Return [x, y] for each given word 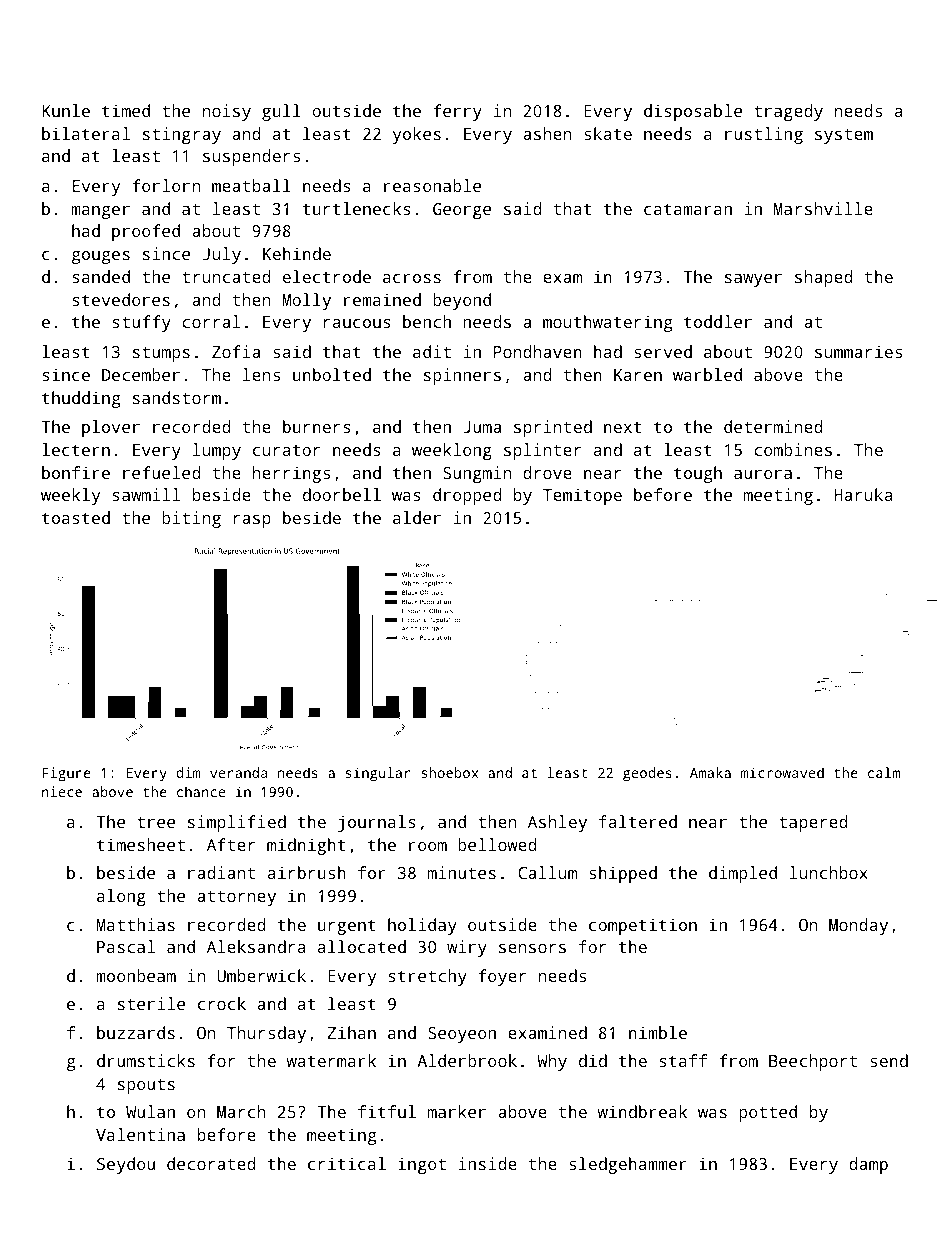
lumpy [217, 451]
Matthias [136, 924]
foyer [502, 977]
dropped [467, 496]
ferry [457, 112]
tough [698, 474]
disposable [693, 112]
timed [126, 110]
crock [222, 1003]
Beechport [813, 1062]
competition [643, 926]
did [593, 1060]
